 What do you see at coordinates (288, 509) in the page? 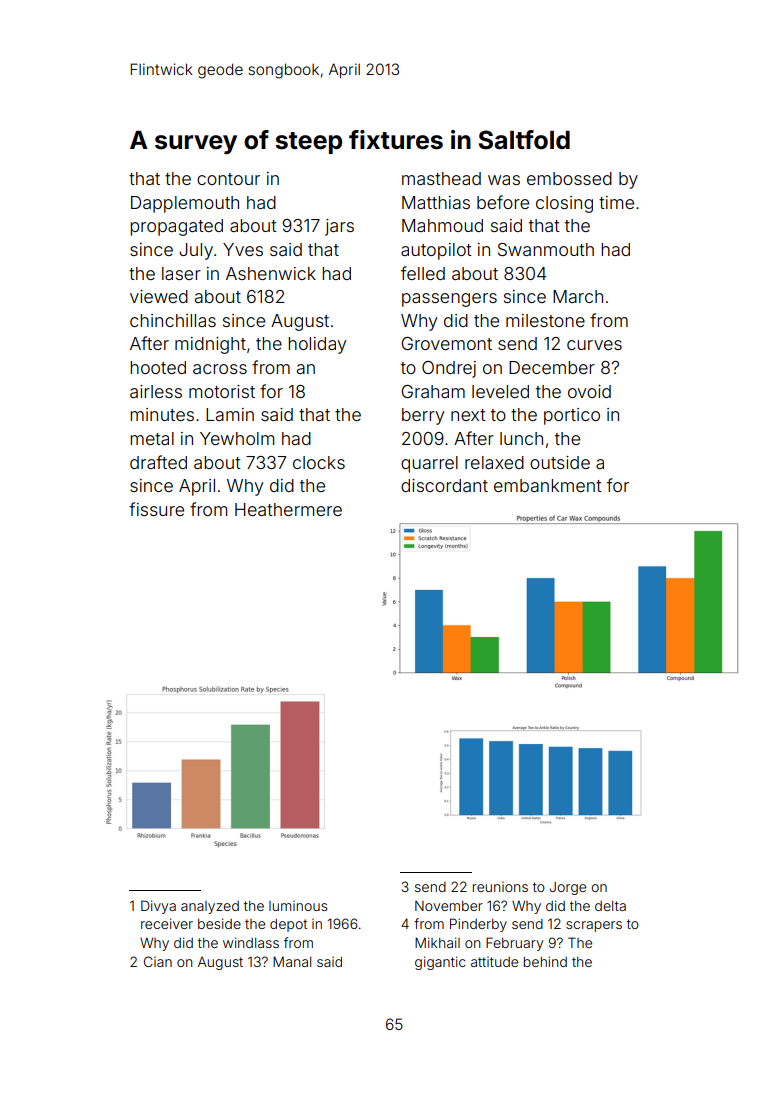
I see `Heathermere` at bounding box center [288, 509].
